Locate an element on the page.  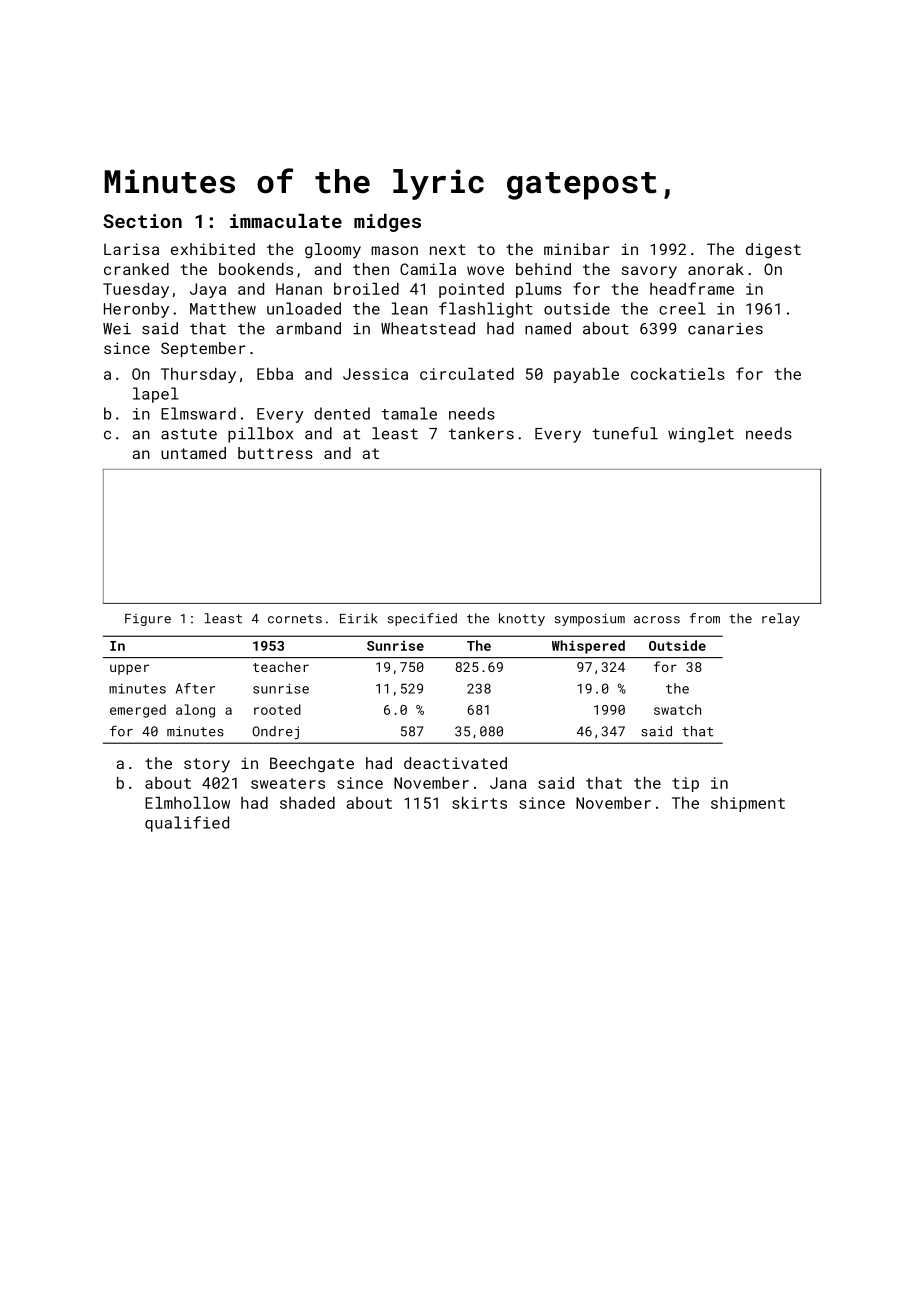
named is located at coordinates (548, 328).
